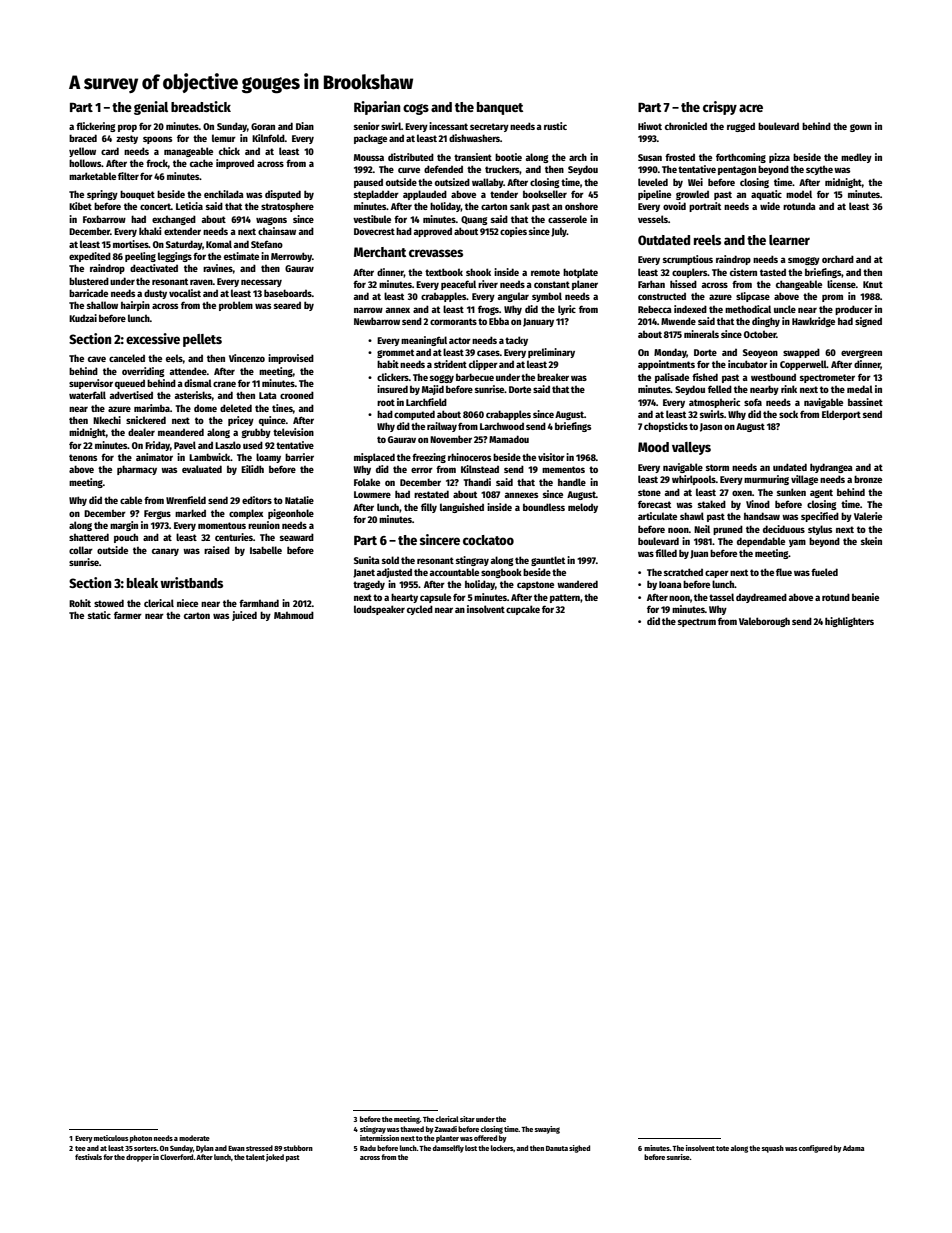 This screenshot has height=1233, width=952. What do you see at coordinates (467, 1119) in the screenshot?
I see `sitar` at bounding box center [467, 1119].
